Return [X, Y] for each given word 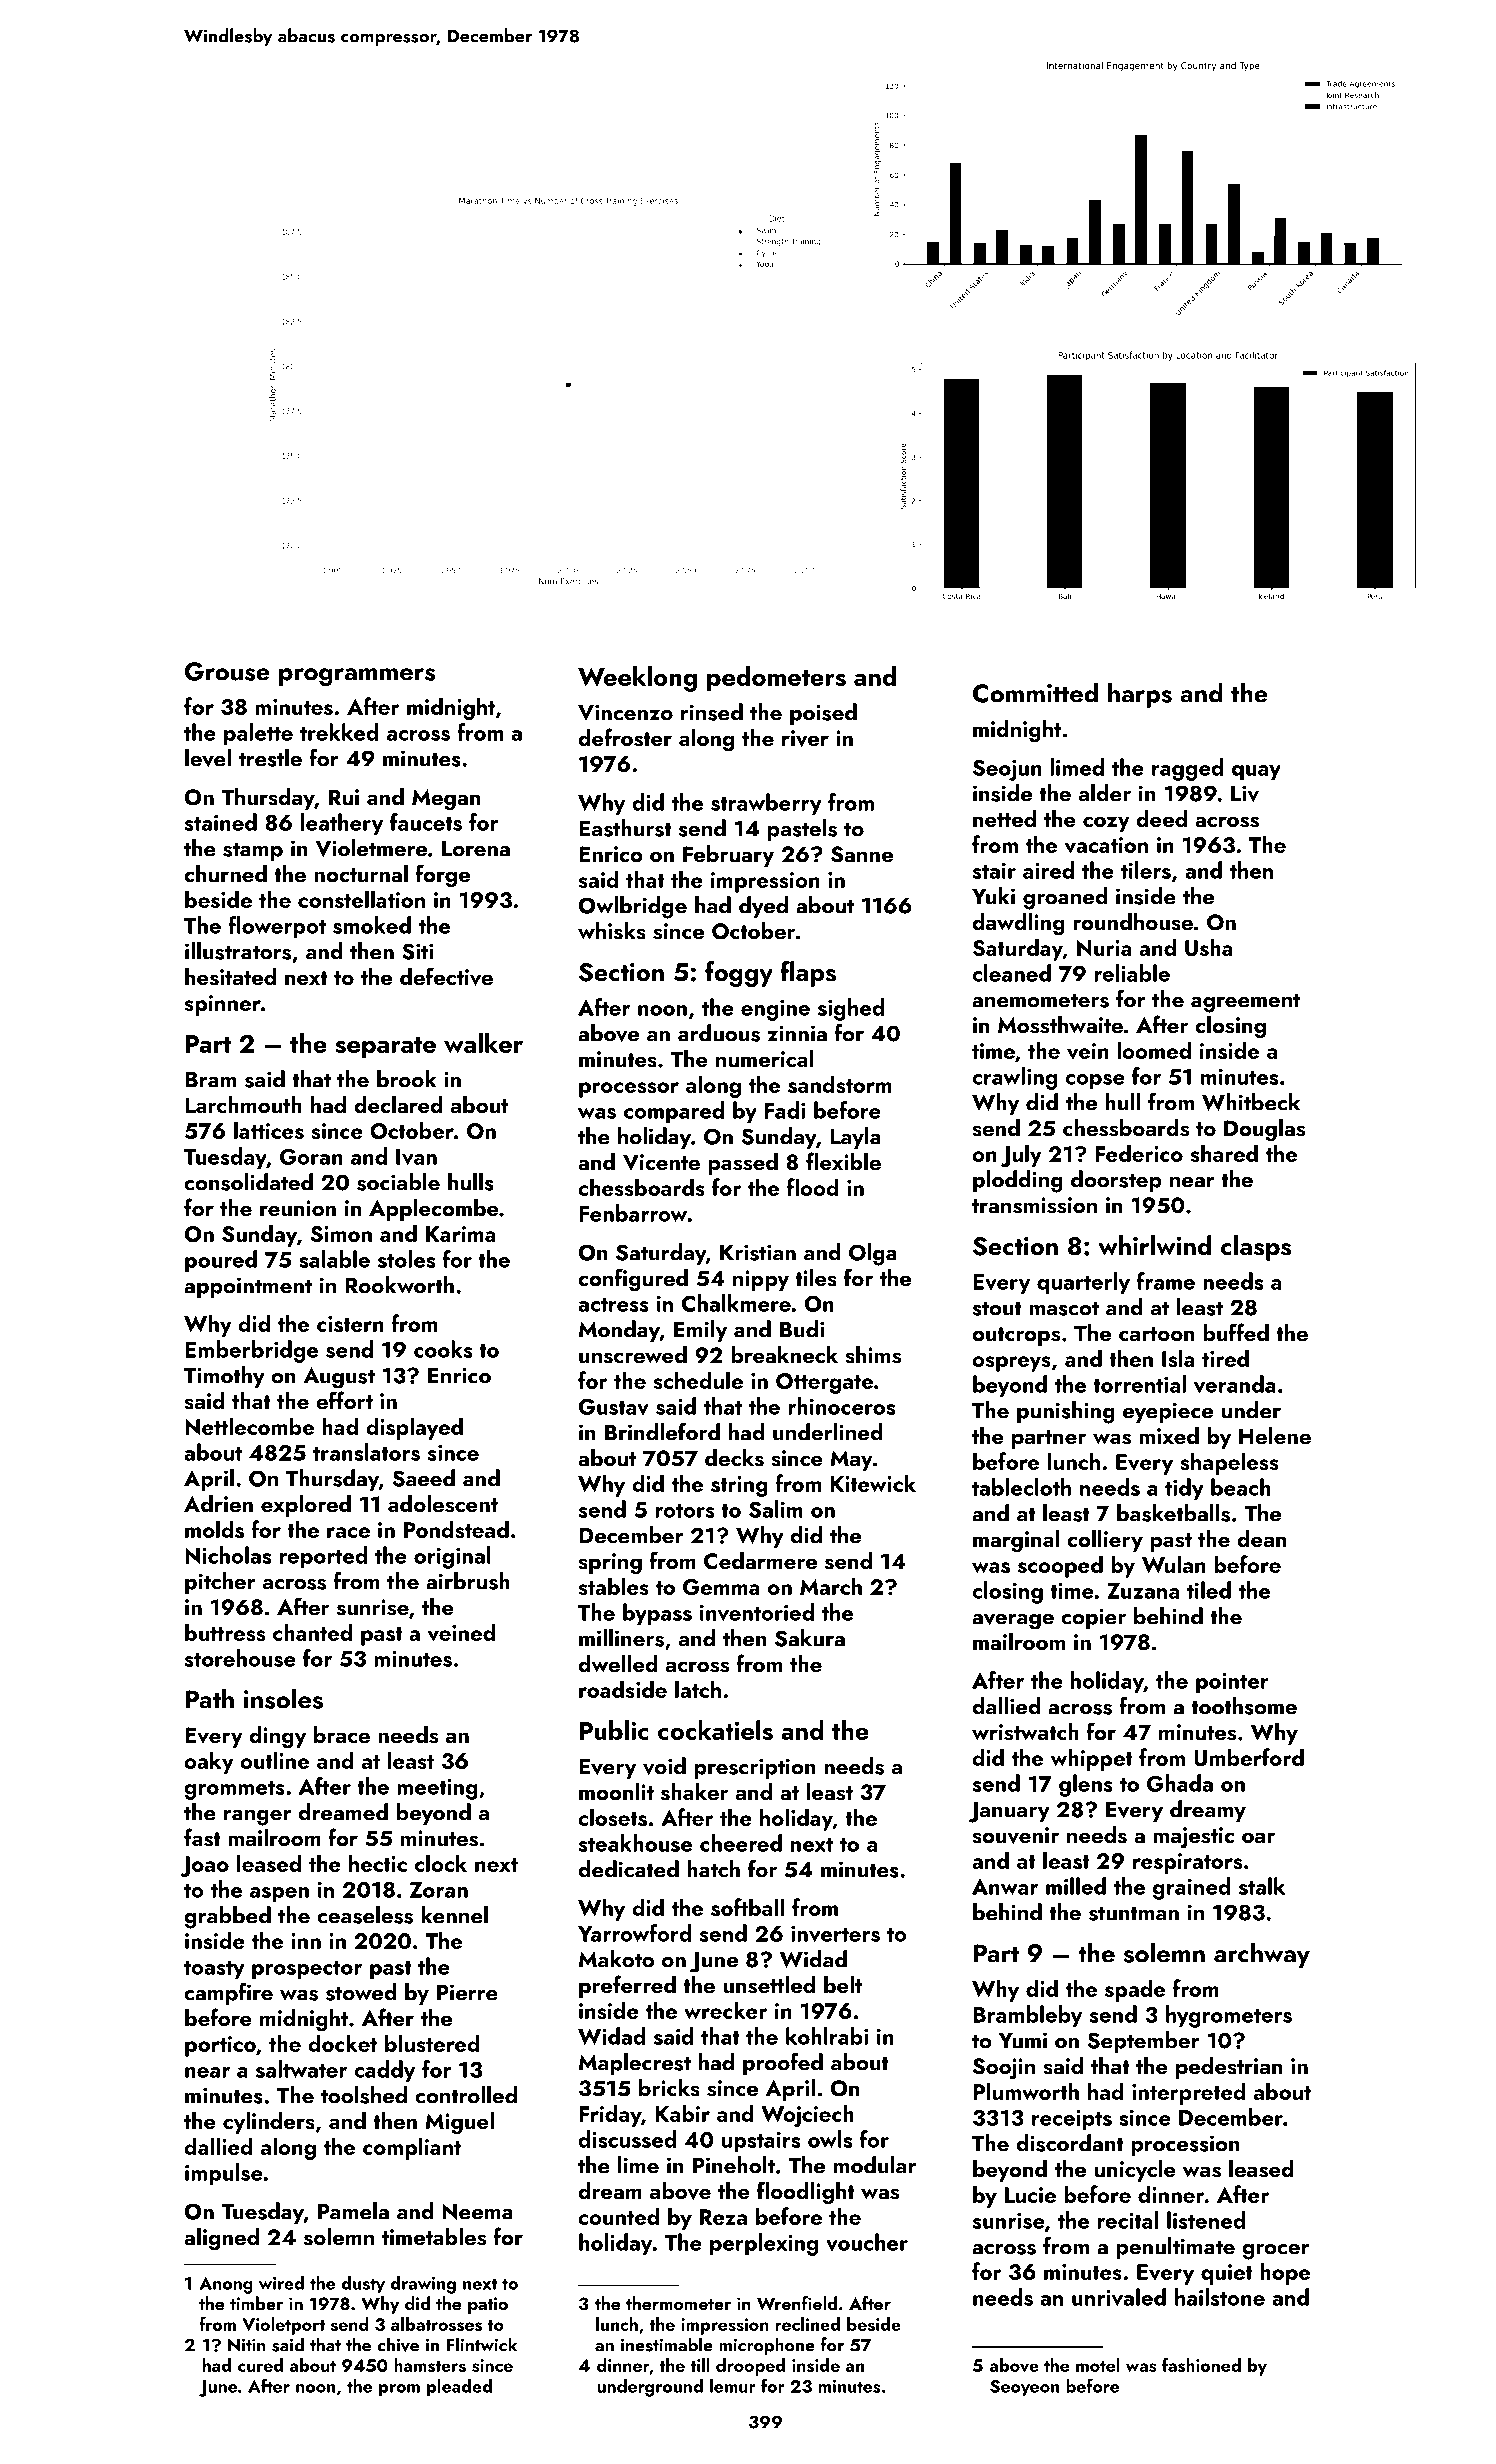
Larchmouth [243, 1104]
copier [1093, 1618]
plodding [1018, 1181]
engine [775, 1010]
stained [221, 822]
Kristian [758, 1252]
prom [399, 2390]
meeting [437, 1789]
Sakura [810, 1638]
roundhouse [1133, 922]
